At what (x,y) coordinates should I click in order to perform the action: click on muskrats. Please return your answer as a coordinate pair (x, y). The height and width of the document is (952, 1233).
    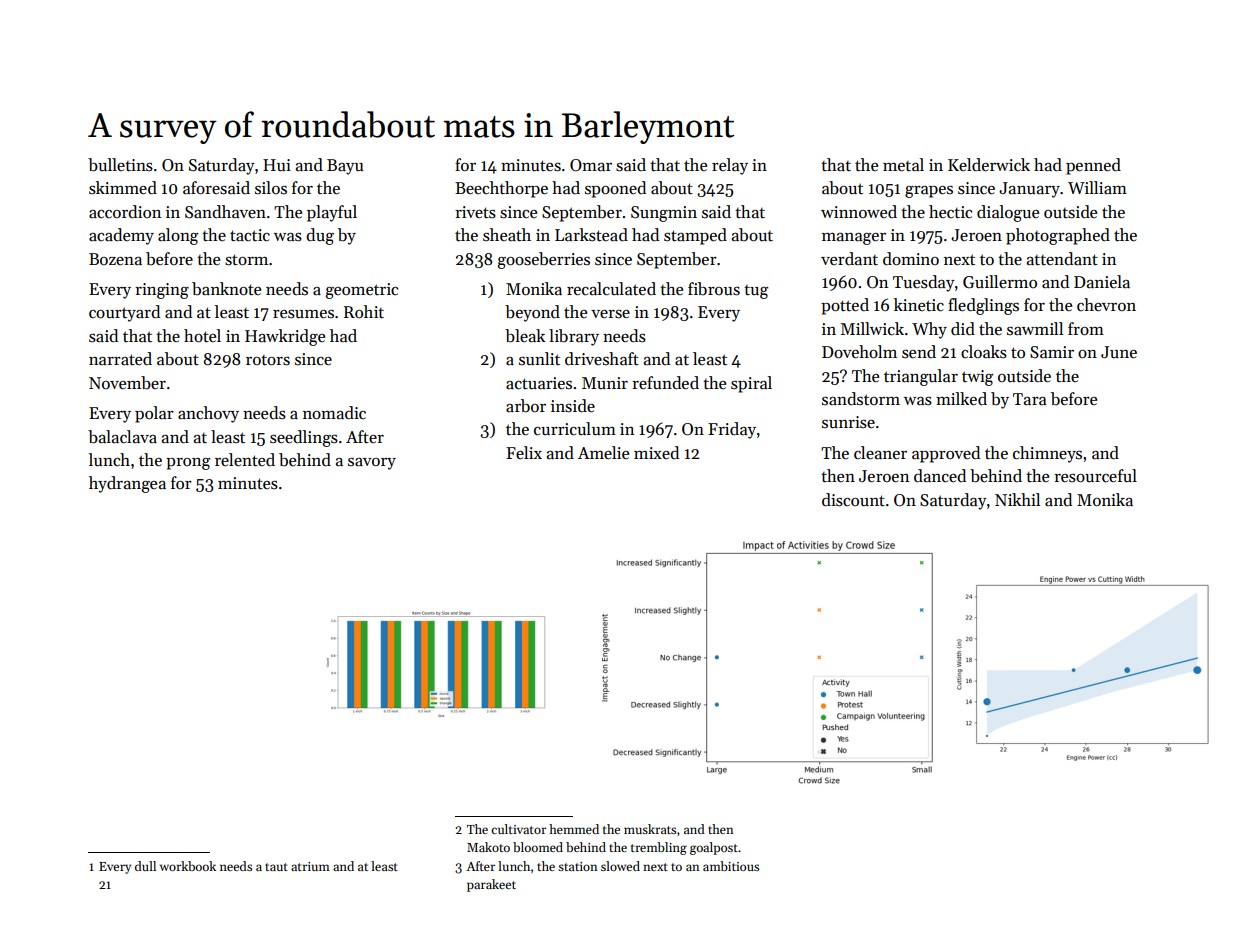
    Looking at the image, I should click on (650, 829).
